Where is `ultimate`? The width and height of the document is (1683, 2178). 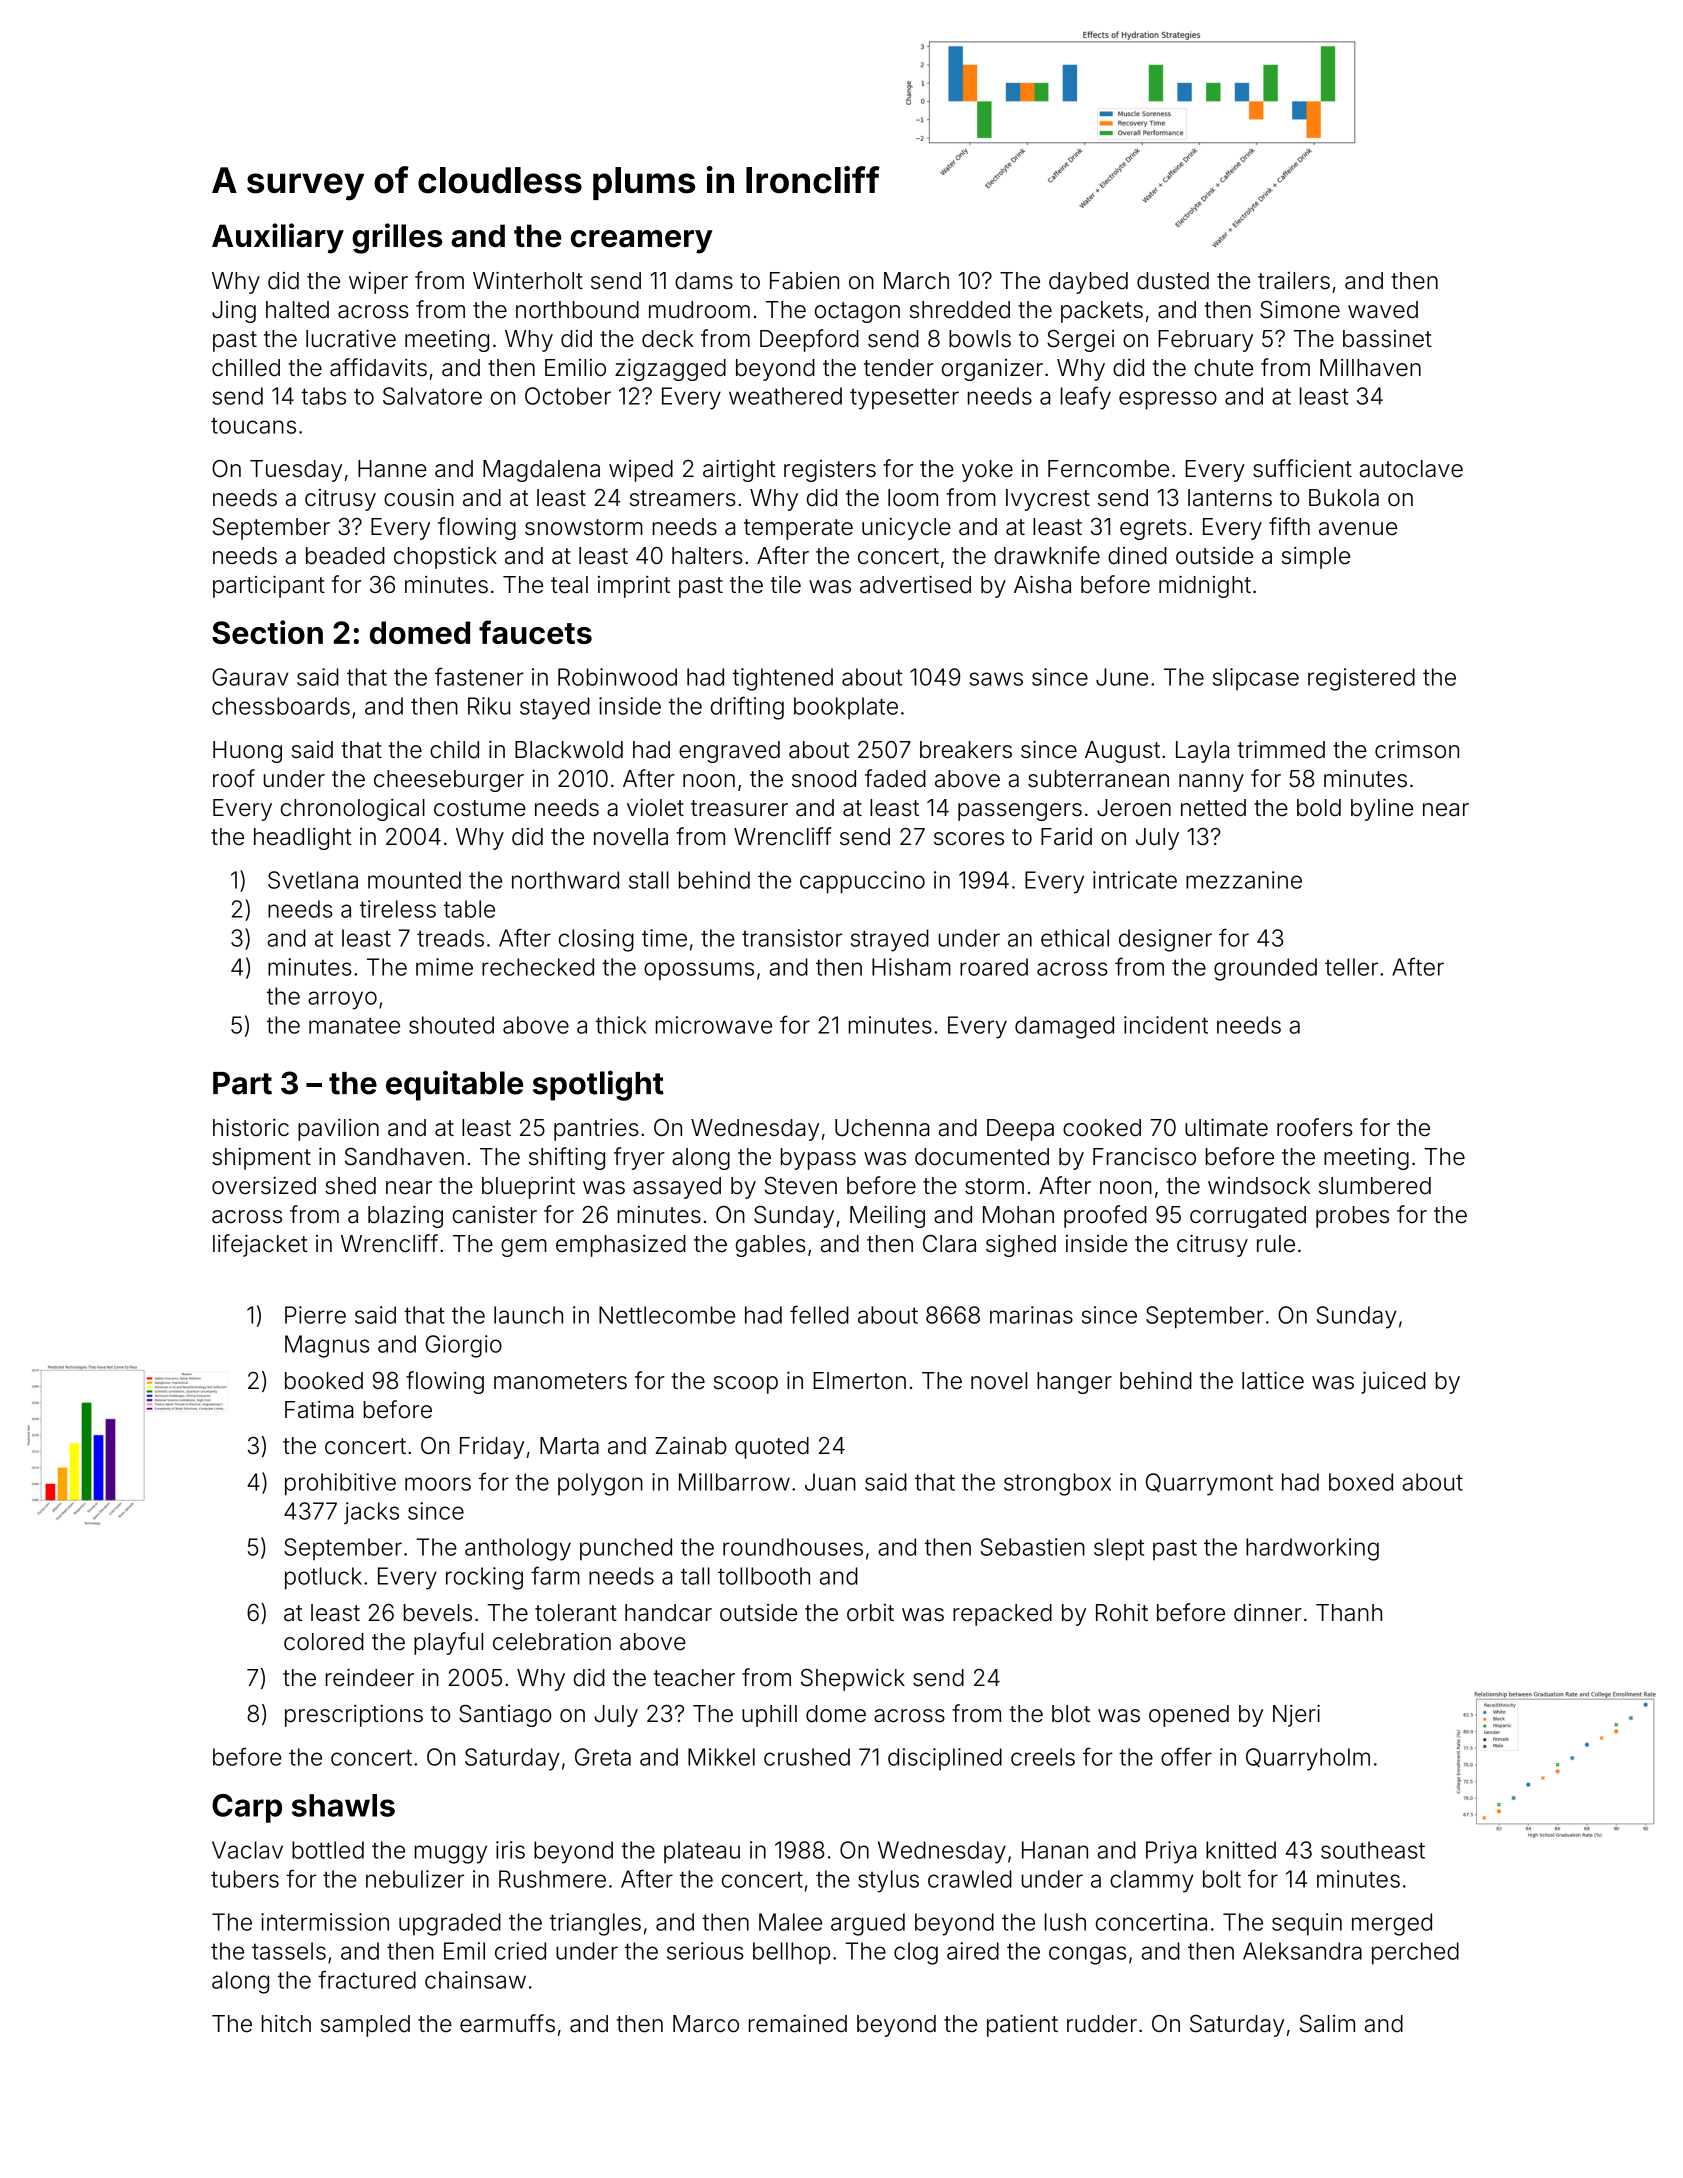
ultimate is located at coordinates (1226, 1128).
